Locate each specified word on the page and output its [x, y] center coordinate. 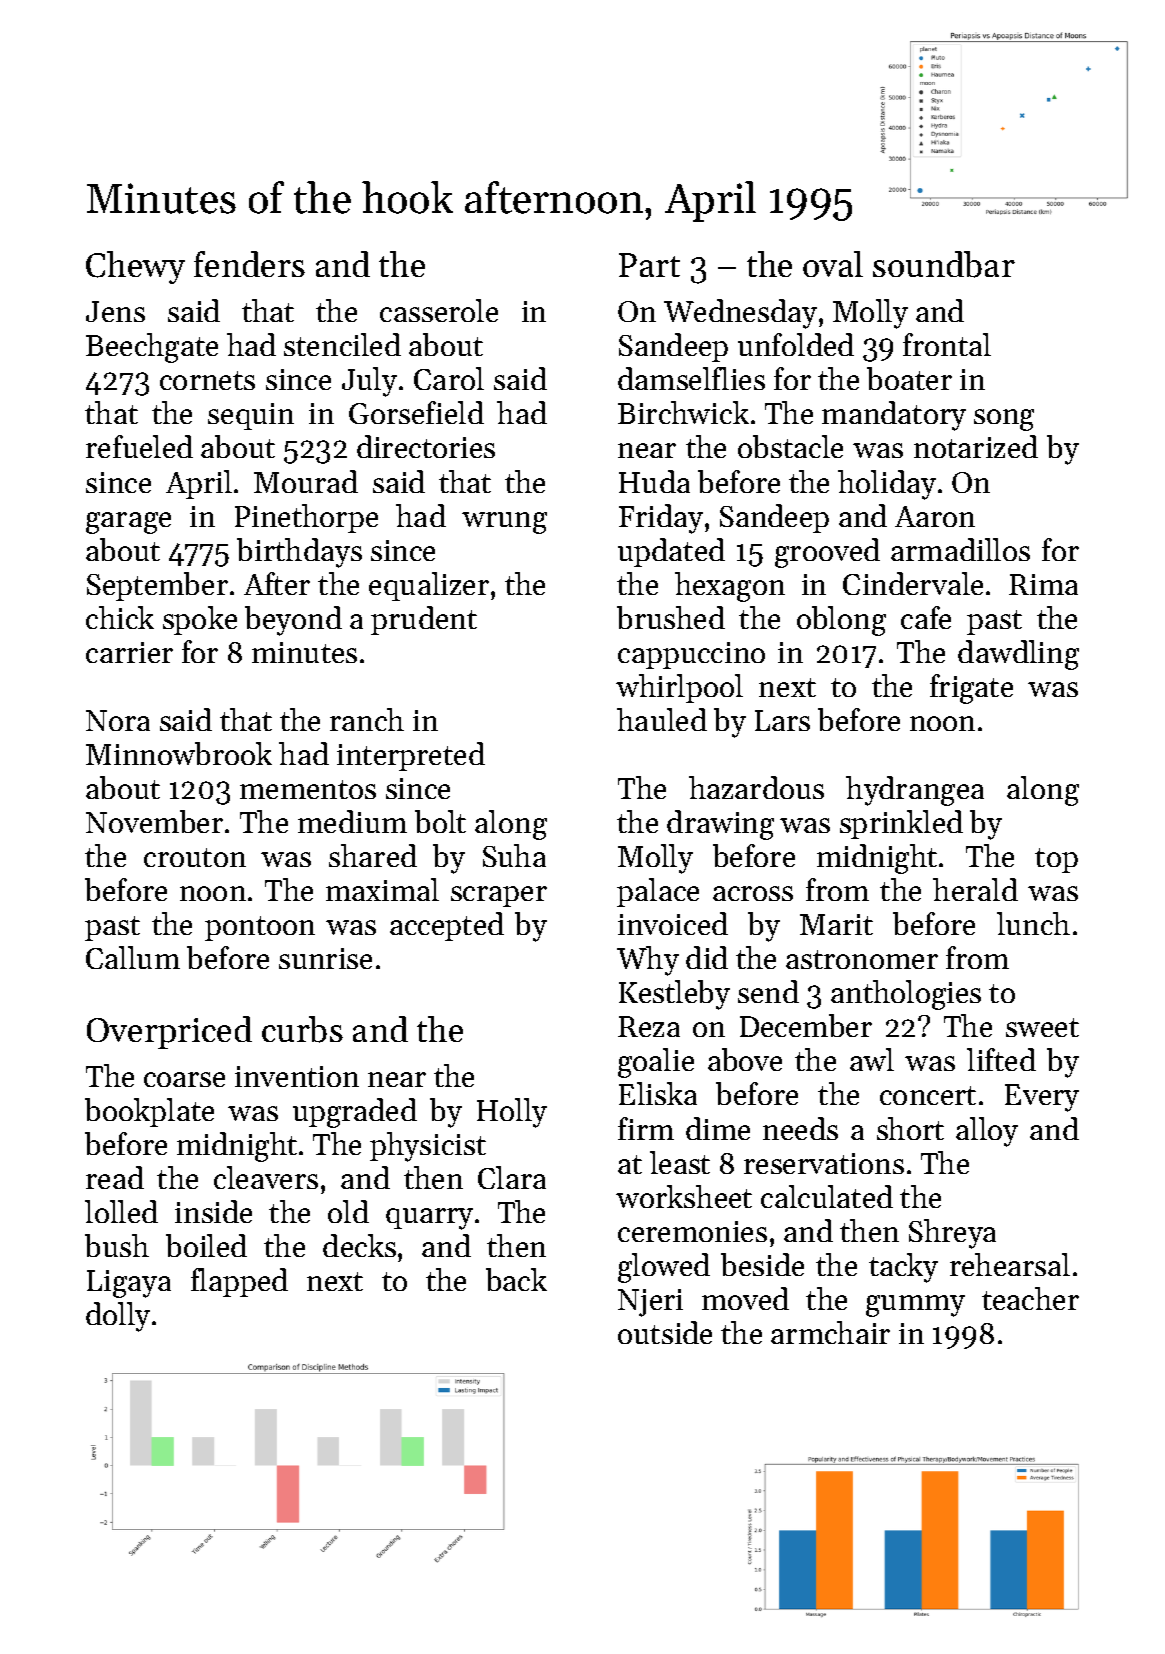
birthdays [299, 553]
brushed [671, 617]
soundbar [944, 264]
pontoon [260, 928]
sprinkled [901, 824]
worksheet [684, 1196]
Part [649, 265]
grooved [827, 553]
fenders [249, 264]
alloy [987, 1132]
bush [117, 1245]
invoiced [673, 923]
